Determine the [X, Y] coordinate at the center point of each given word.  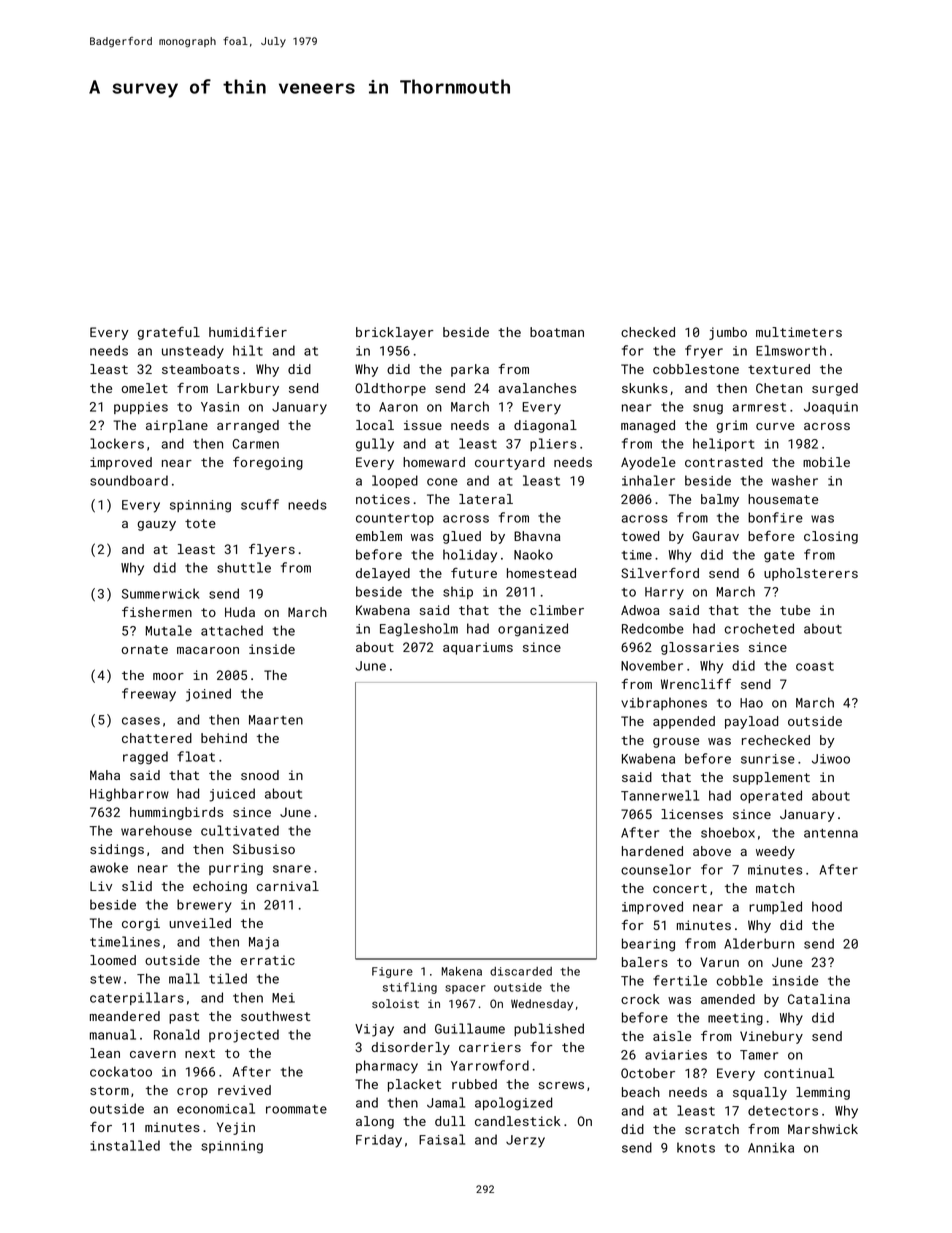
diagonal [545, 426]
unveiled [200, 923]
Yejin [236, 1128]
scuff [260, 504]
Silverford [660, 573]
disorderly [410, 1048]
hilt [248, 350]
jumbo [728, 333]
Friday [379, 1141]
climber [557, 610]
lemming [823, 1093]
